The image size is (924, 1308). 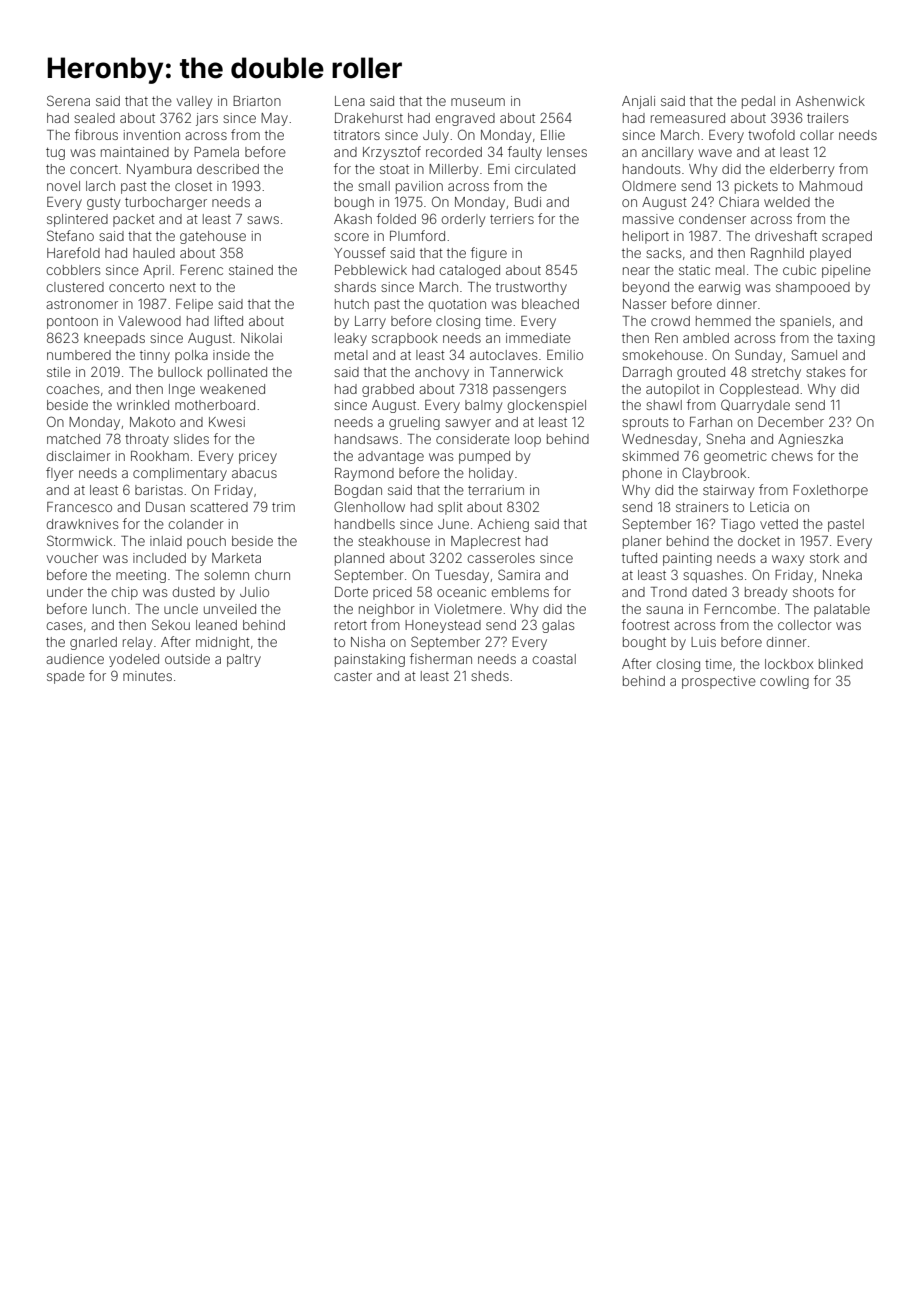 What do you see at coordinates (350, 101) in the page?
I see `Lena` at bounding box center [350, 101].
